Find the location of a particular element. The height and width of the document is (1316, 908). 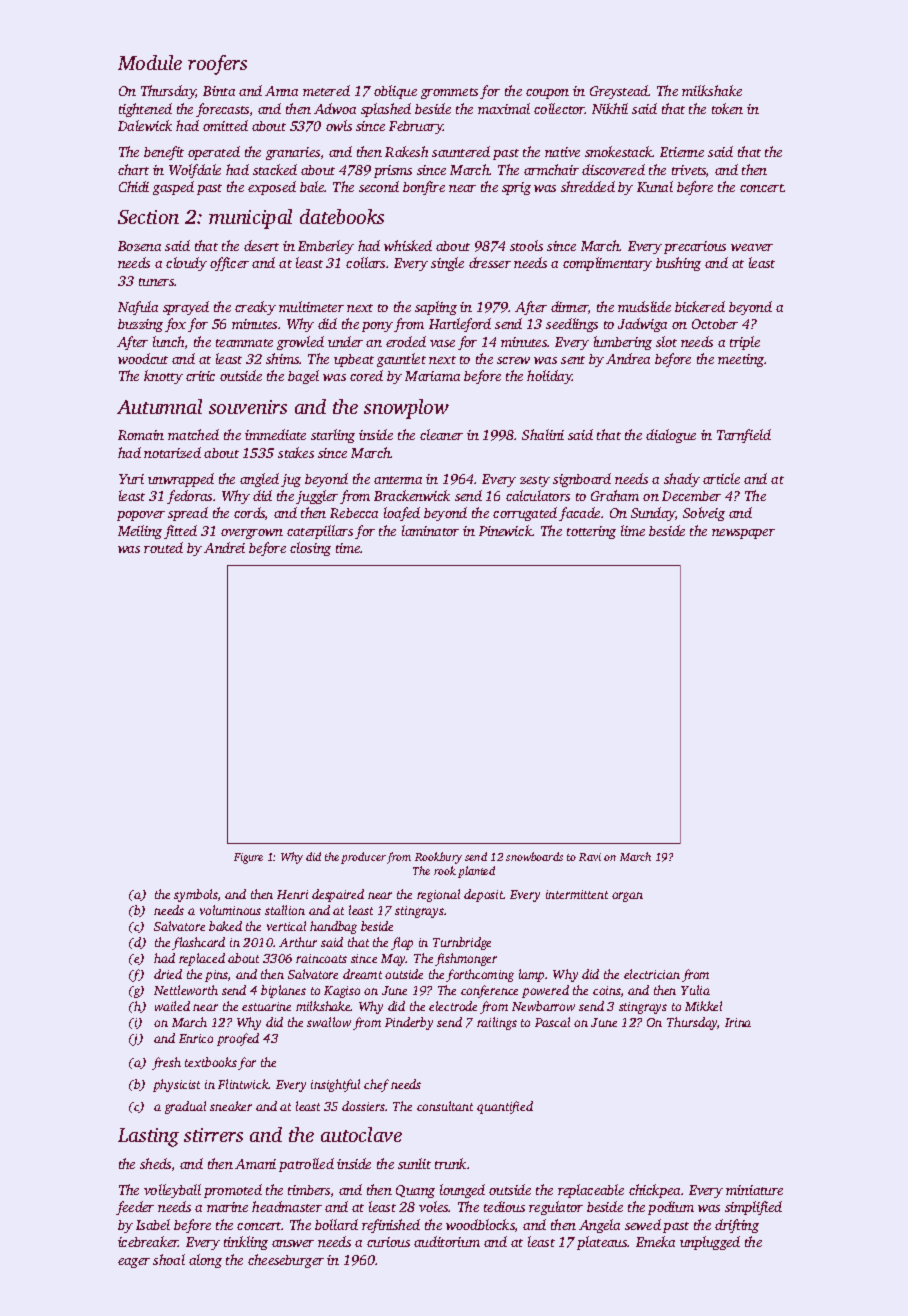

tinkling is located at coordinates (246, 1243).
